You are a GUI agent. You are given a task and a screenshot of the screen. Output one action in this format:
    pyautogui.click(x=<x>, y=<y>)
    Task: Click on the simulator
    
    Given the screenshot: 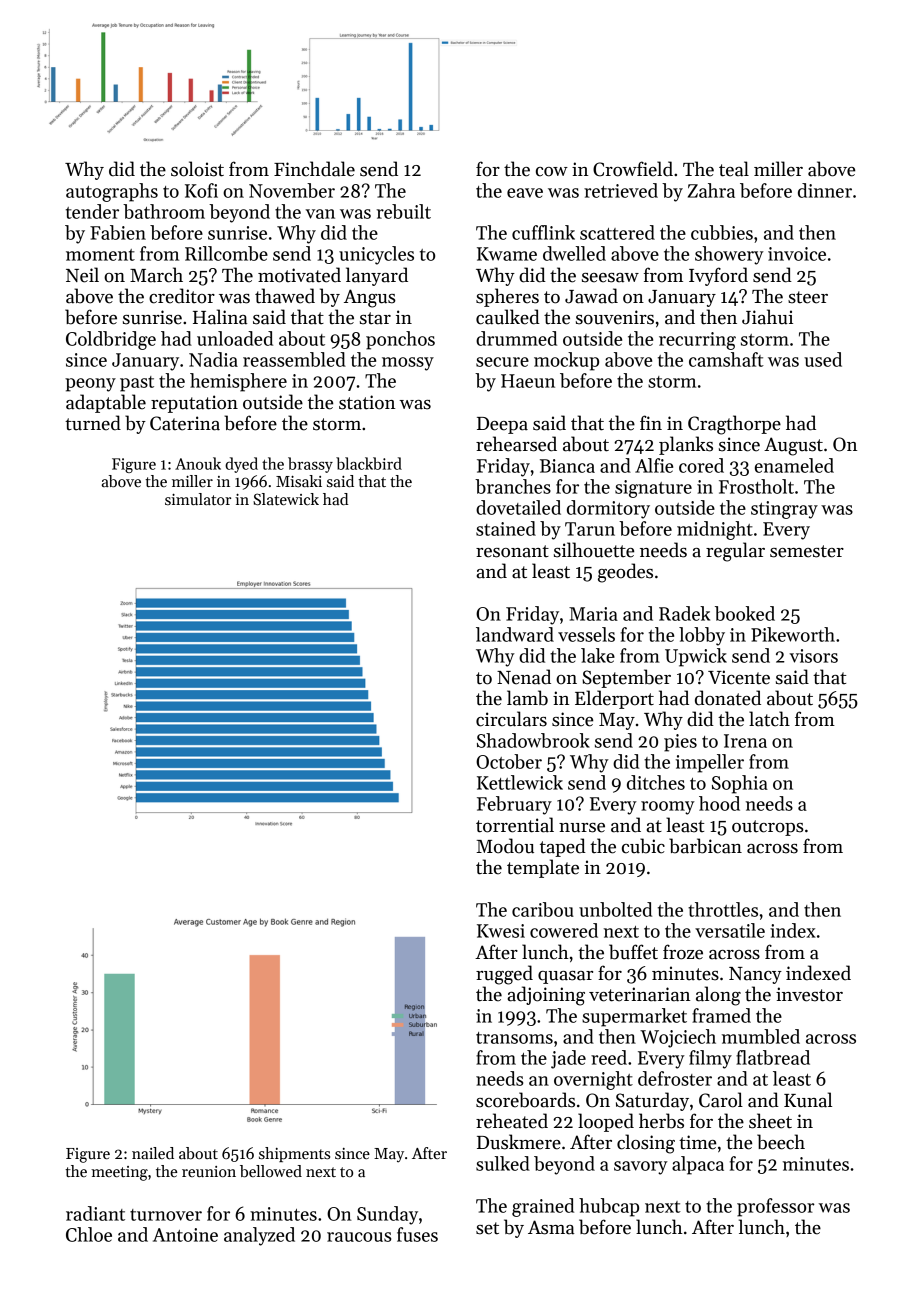 What is the action you would take?
    pyautogui.click(x=198, y=499)
